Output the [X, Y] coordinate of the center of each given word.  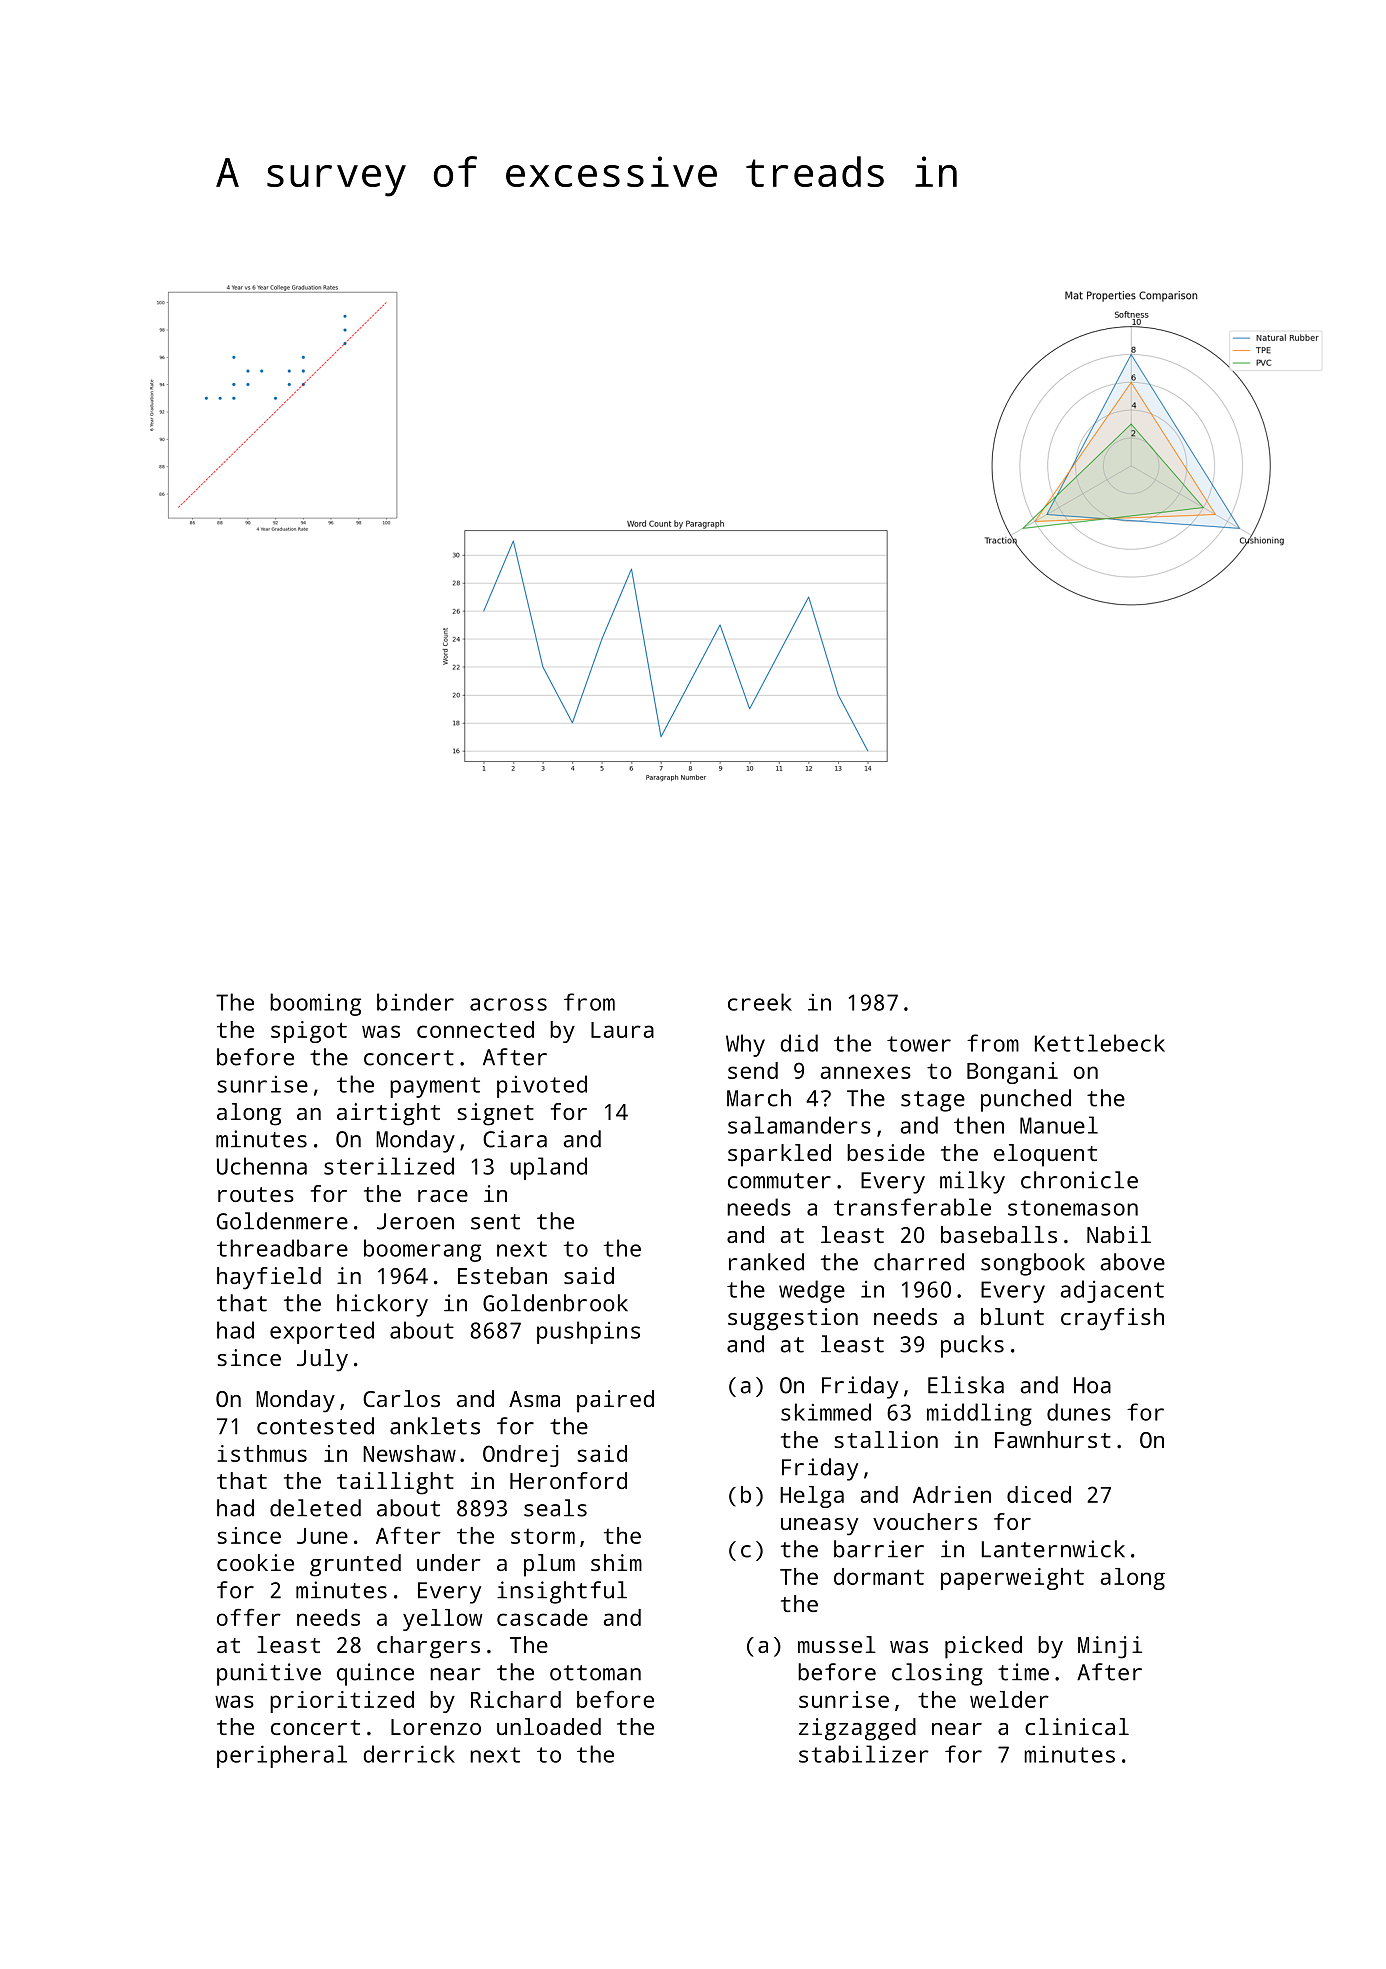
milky [972, 1182]
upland [548, 1168]
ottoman [595, 1673]
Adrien [952, 1494]
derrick [409, 1754]
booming [315, 1004]
